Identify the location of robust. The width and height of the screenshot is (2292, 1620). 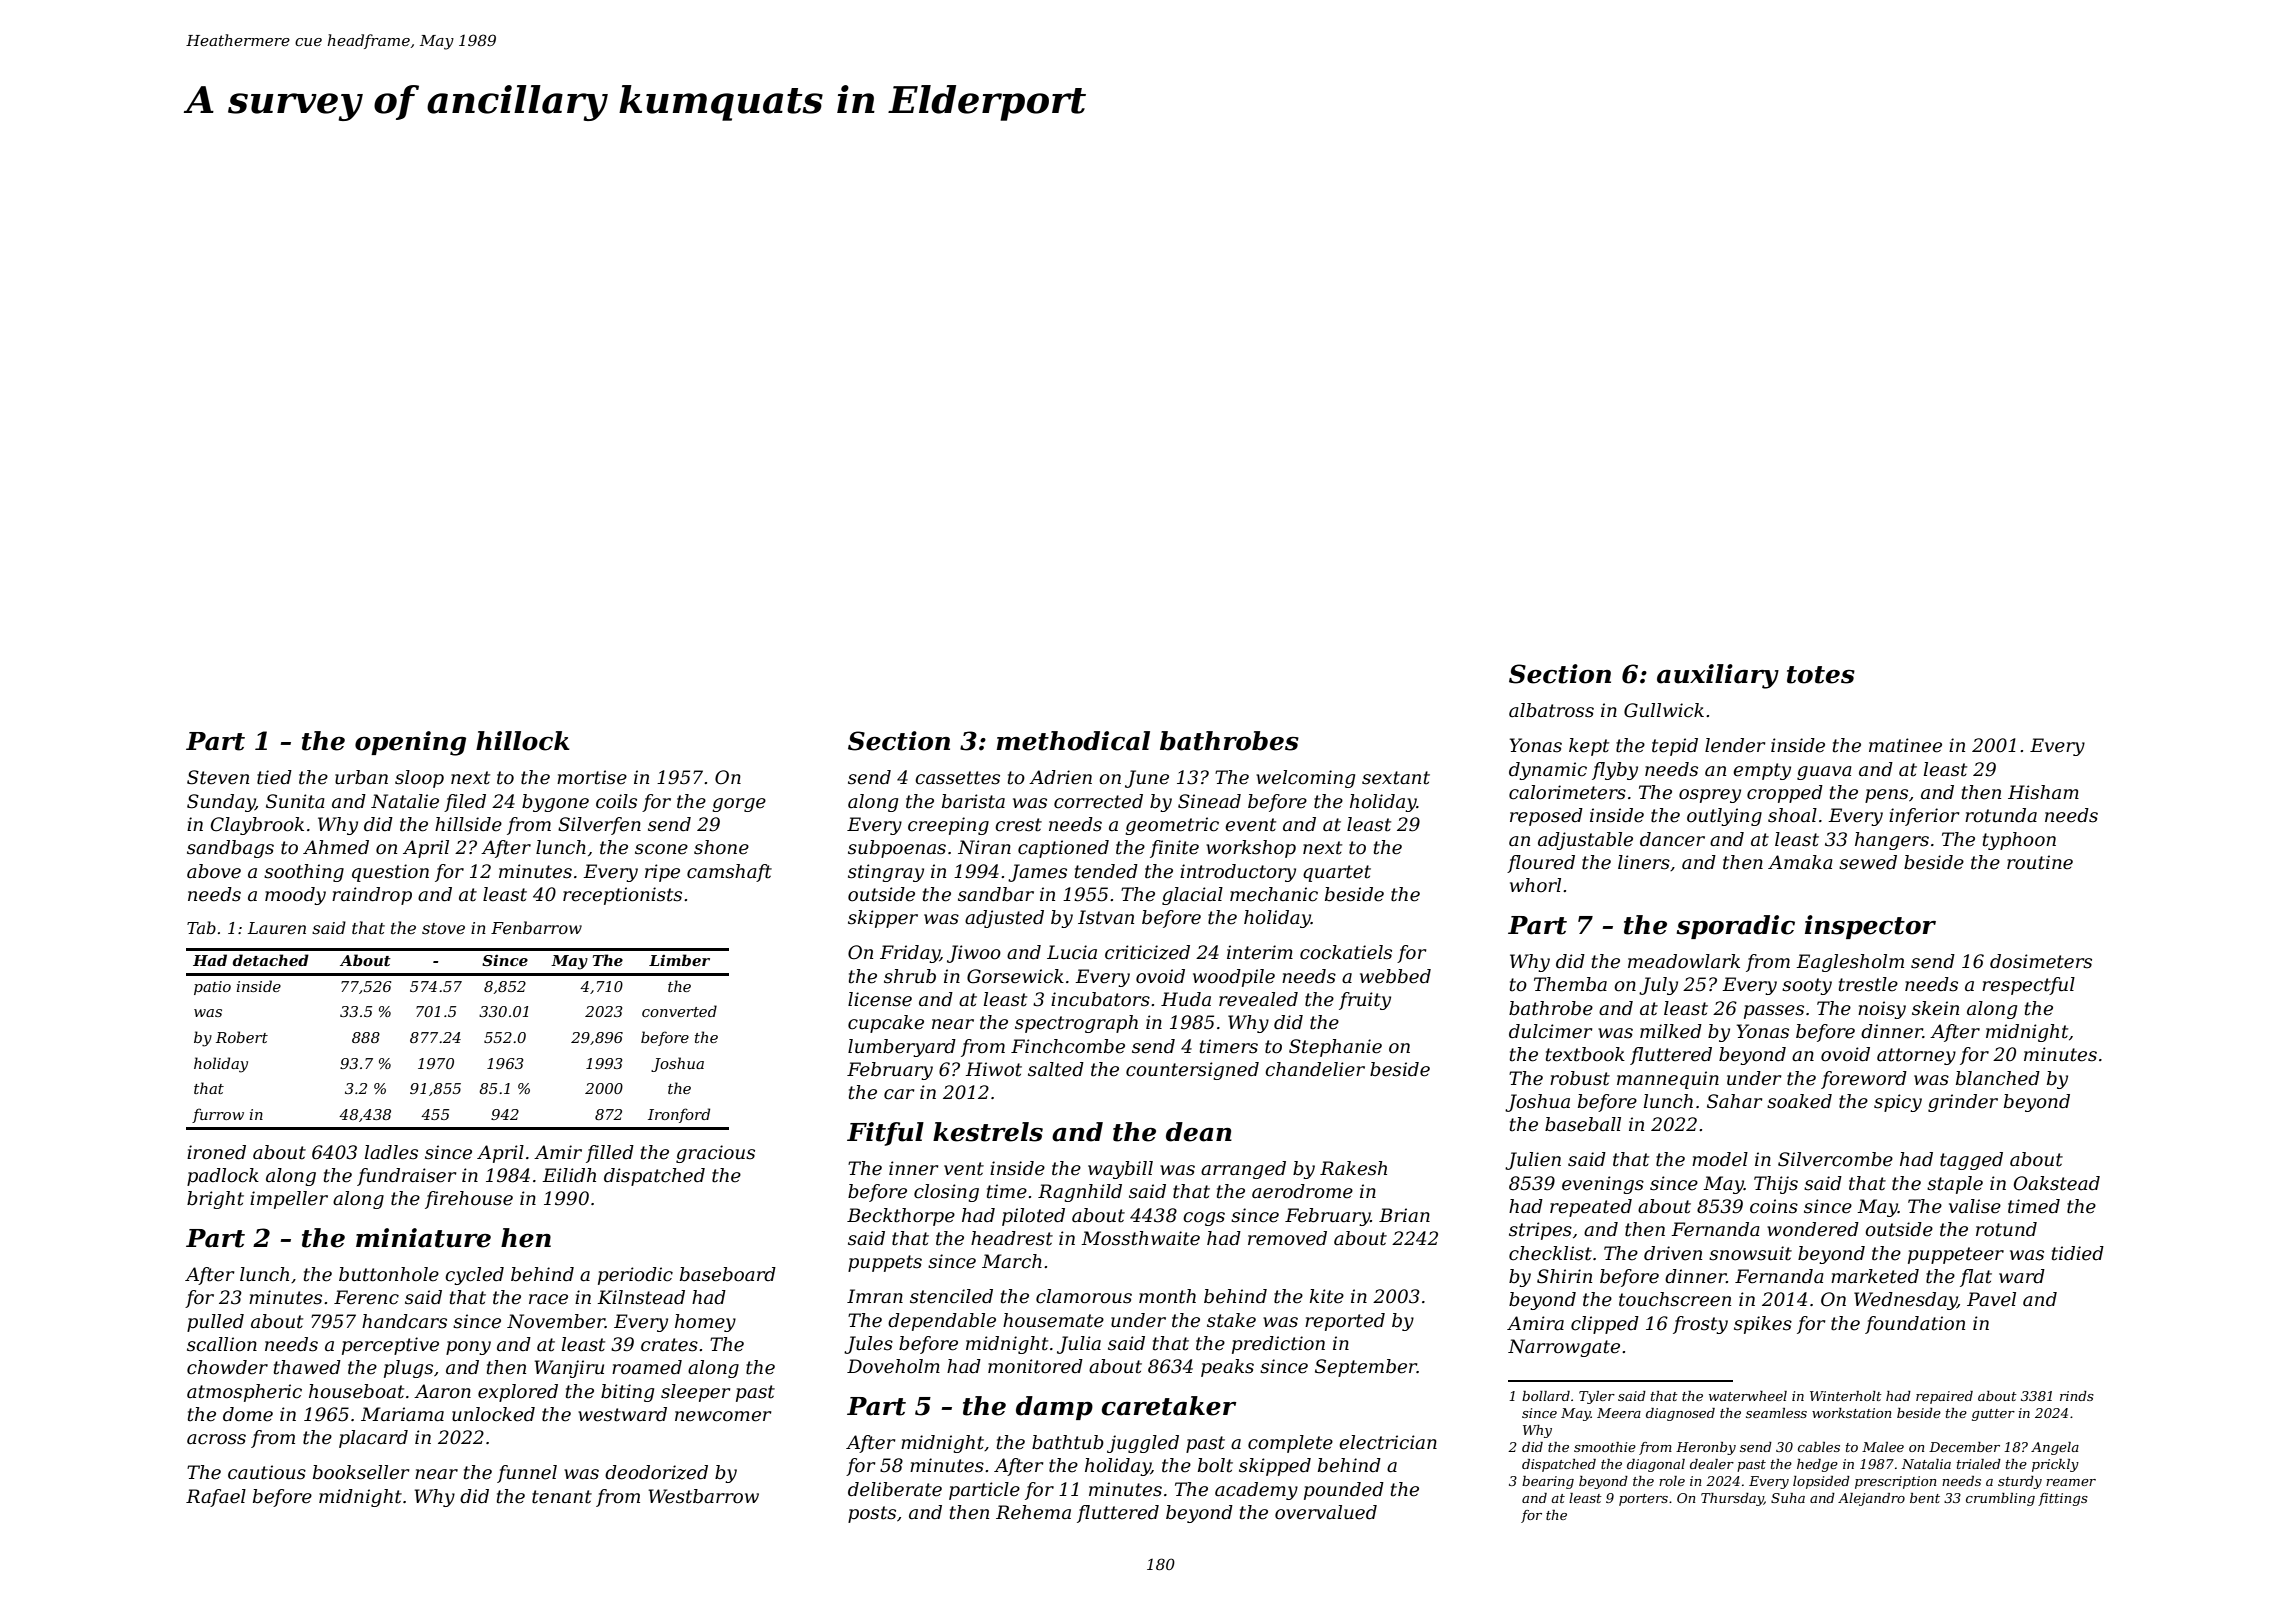
(1580, 1078).
